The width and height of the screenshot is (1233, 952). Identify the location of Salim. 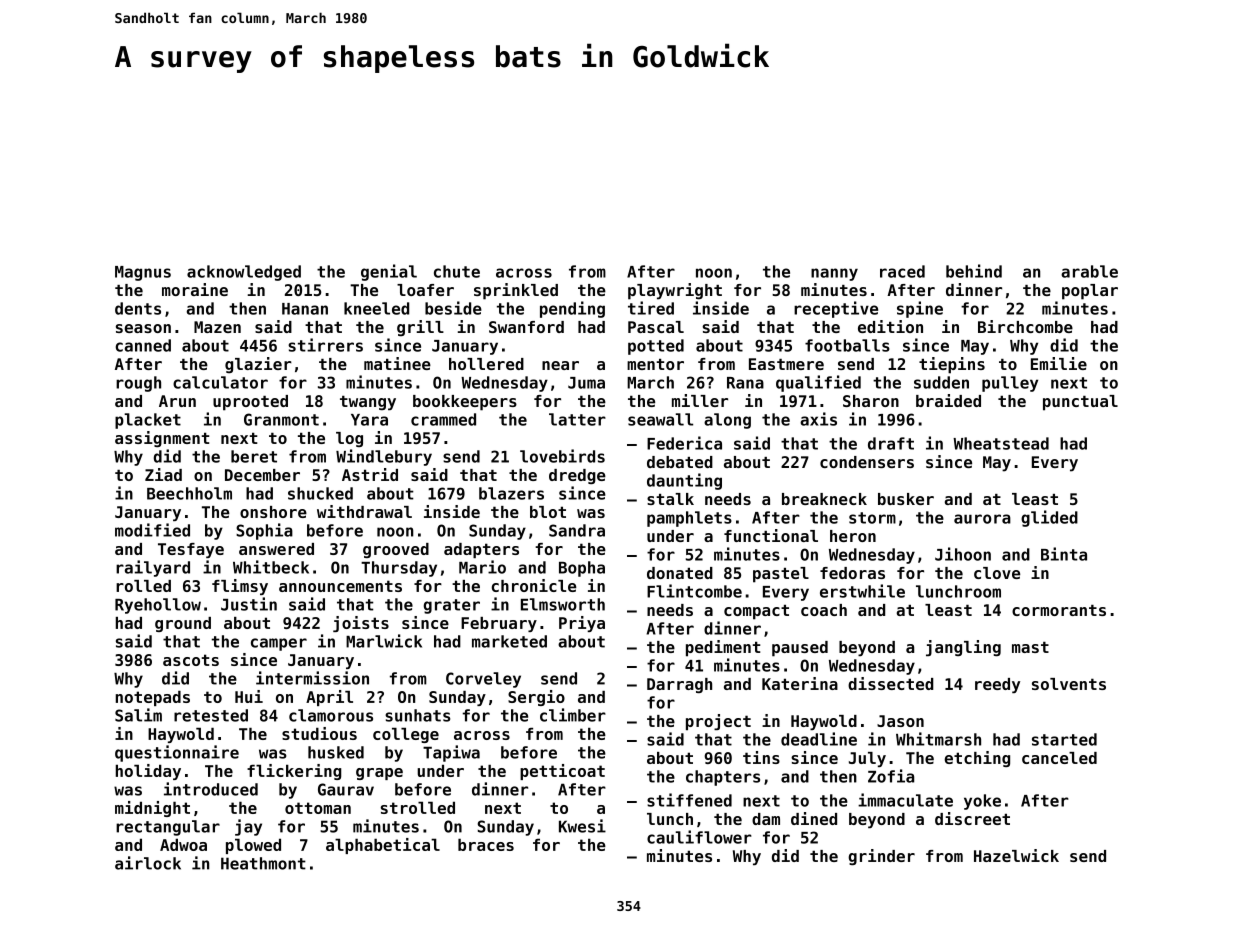
(138, 715).
